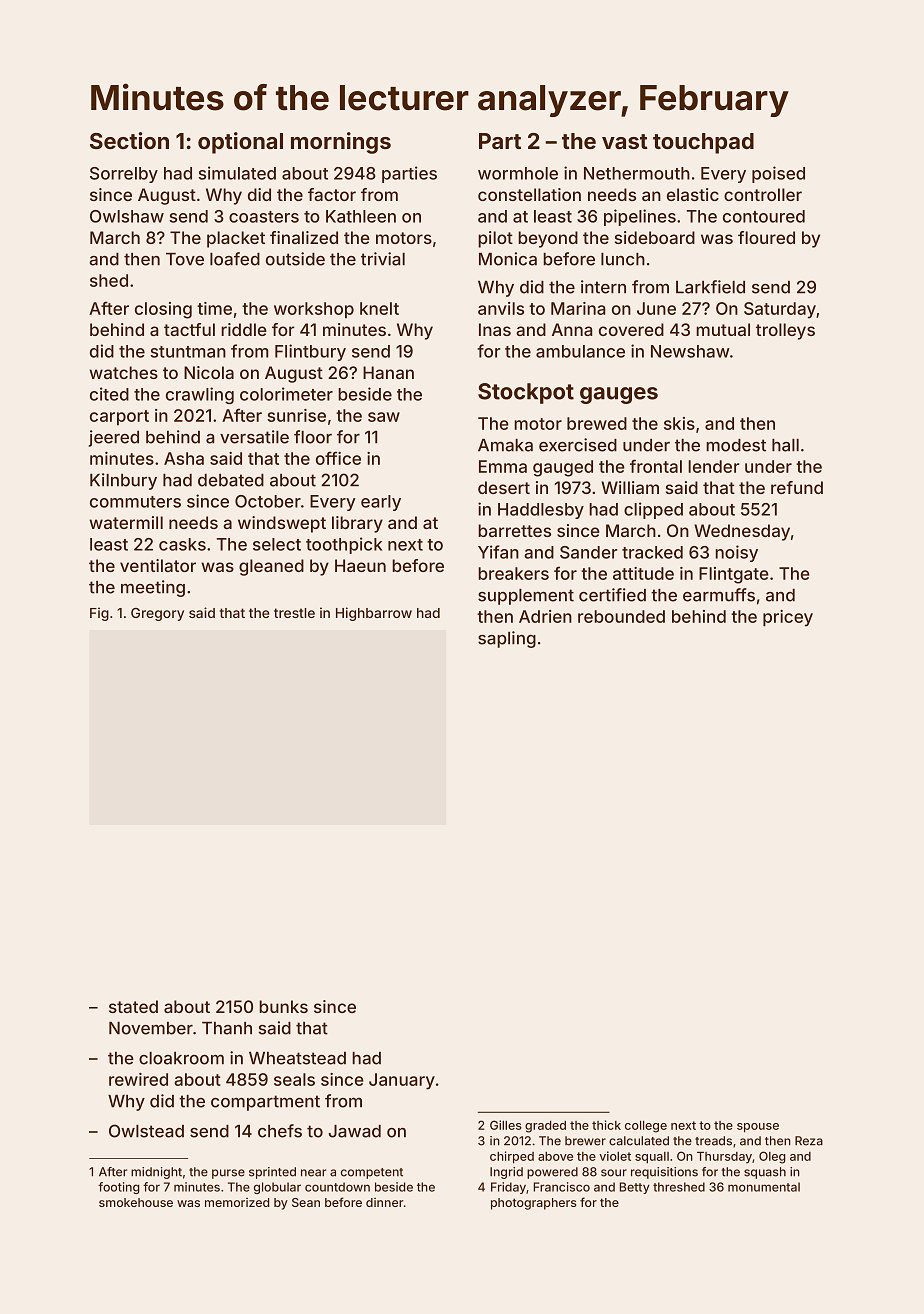 This image has height=1314, width=924. I want to click on October, so click(268, 501).
